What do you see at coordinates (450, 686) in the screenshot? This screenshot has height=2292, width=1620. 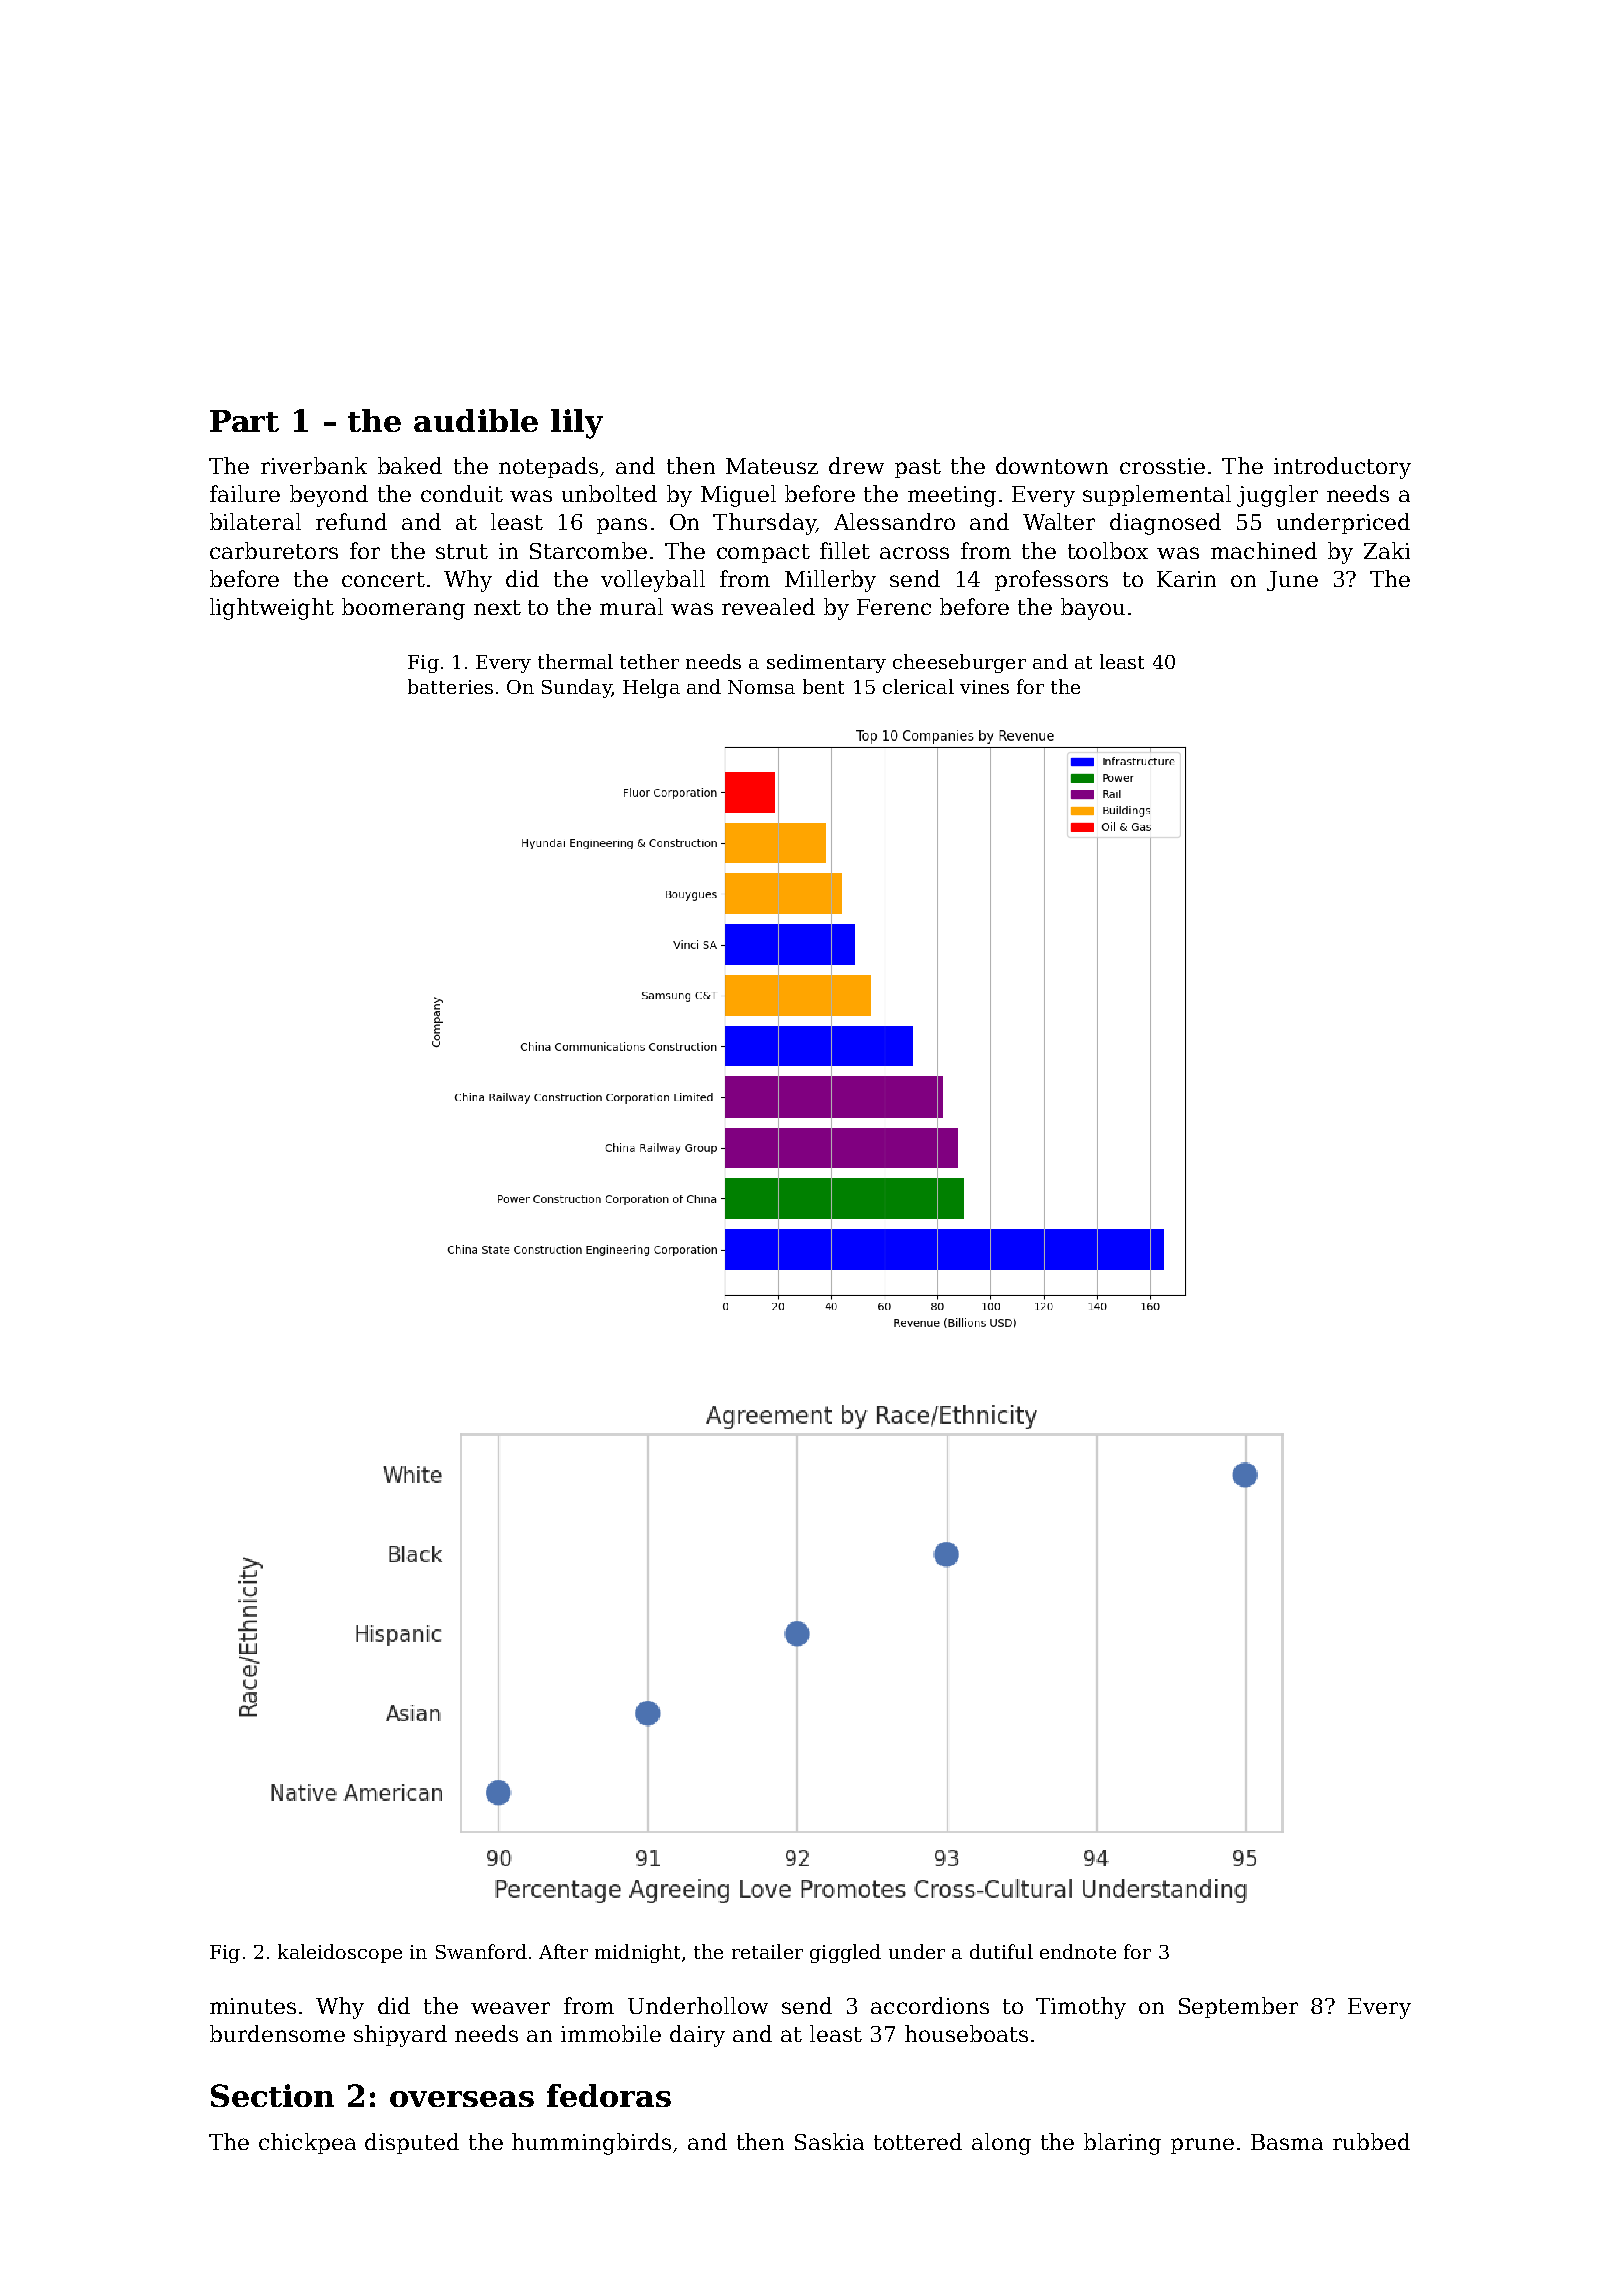 I see `batteries` at bounding box center [450, 686].
